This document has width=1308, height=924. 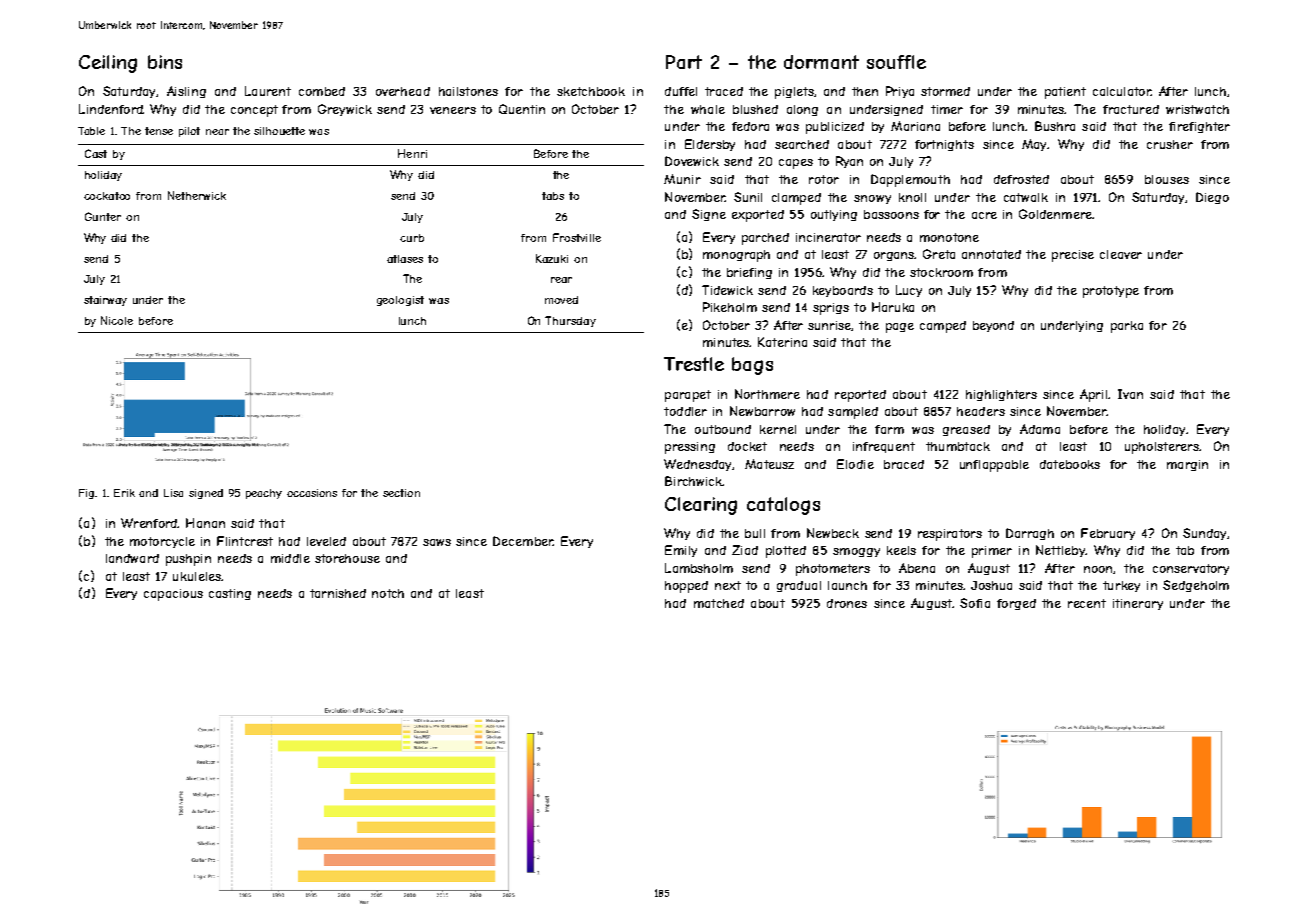 I want to click on Nicole, so click(x=117, y=320).
